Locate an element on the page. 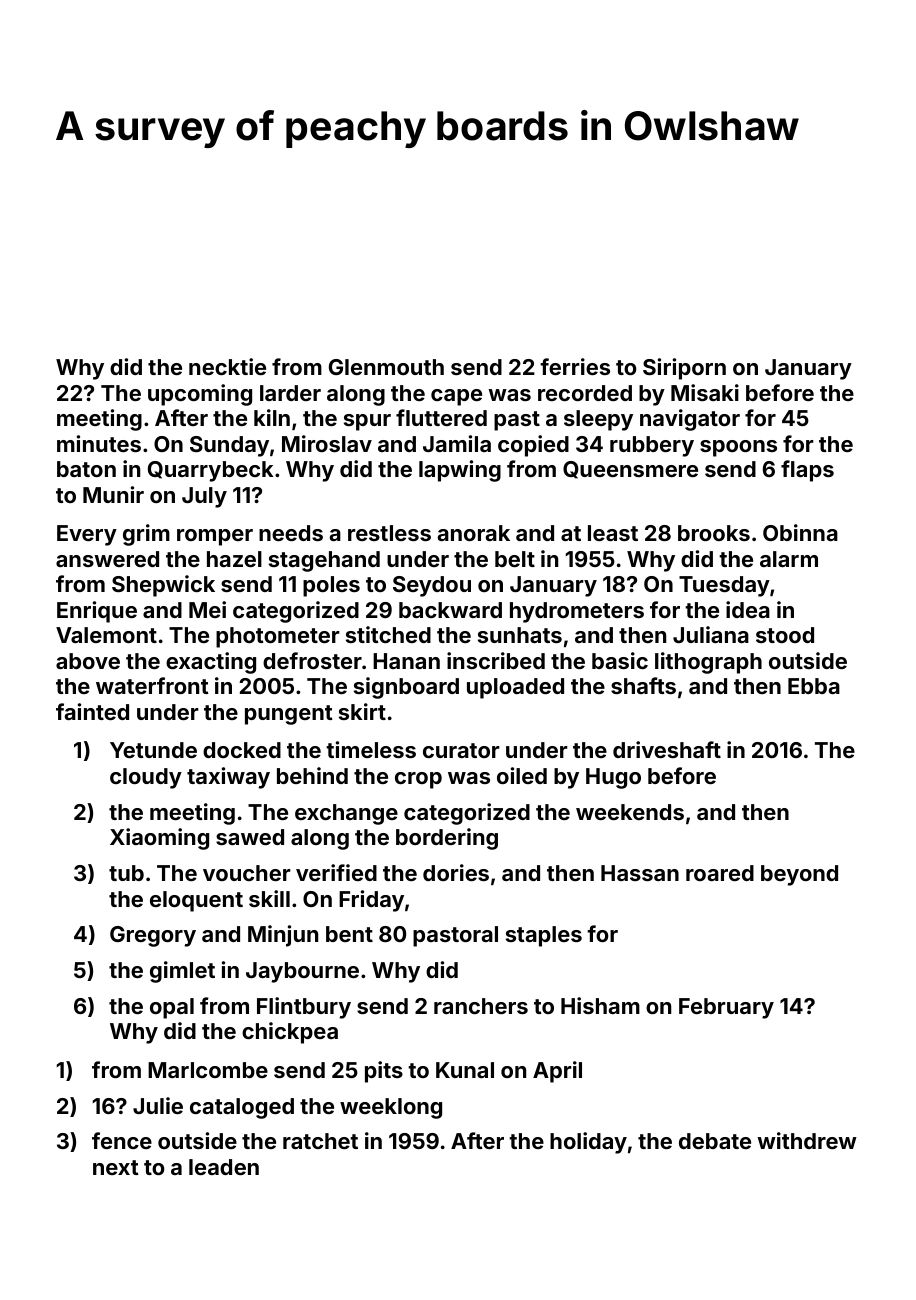  anorak is located at coordinates (473, 533).
